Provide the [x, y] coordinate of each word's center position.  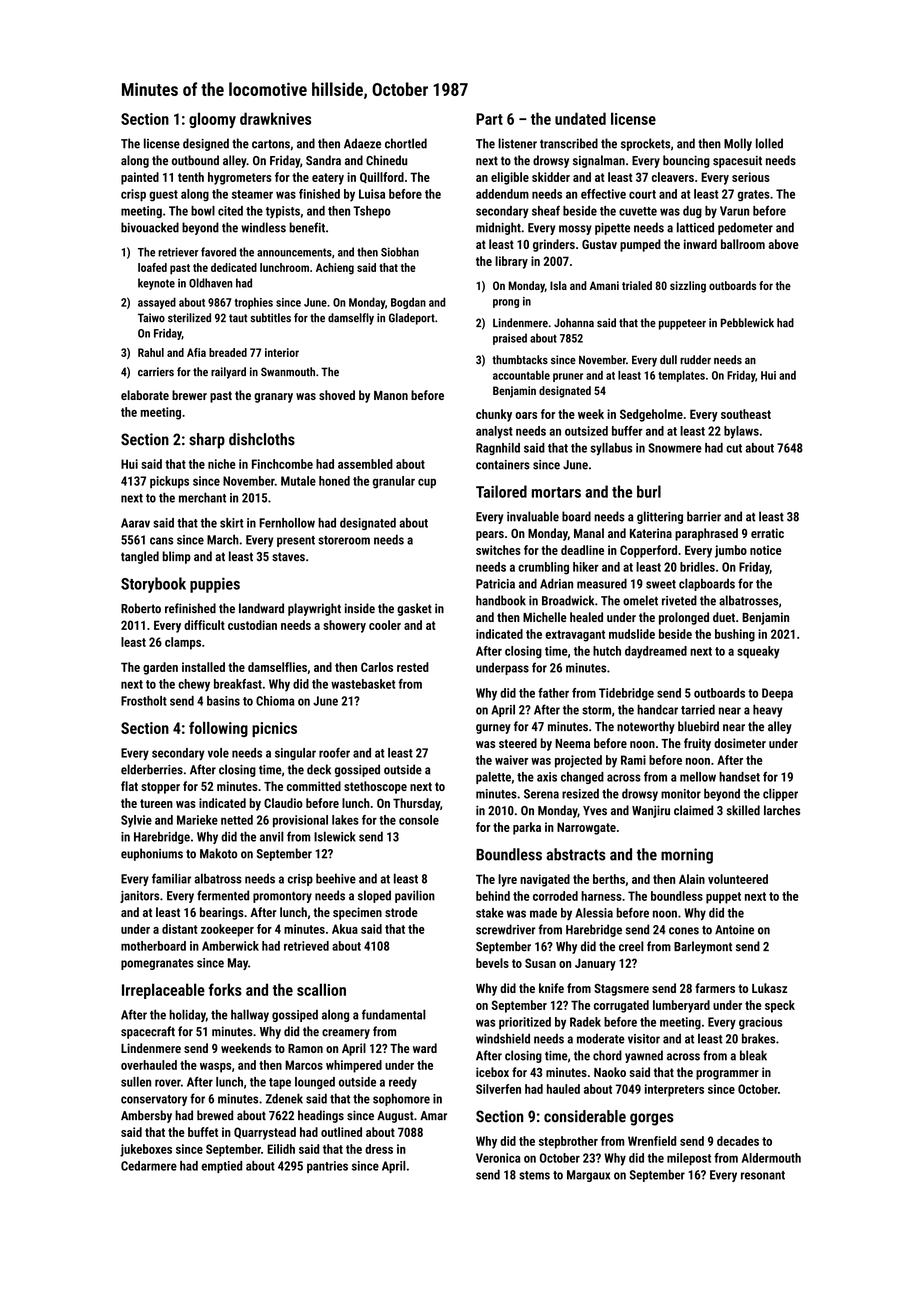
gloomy [212, 120]
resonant [763, 1175]
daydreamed [656, 652]
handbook [501, 600]
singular [295, 754]
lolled [769, 143]
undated [580, 118]
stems [534, 1175]
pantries [327, 1167]
